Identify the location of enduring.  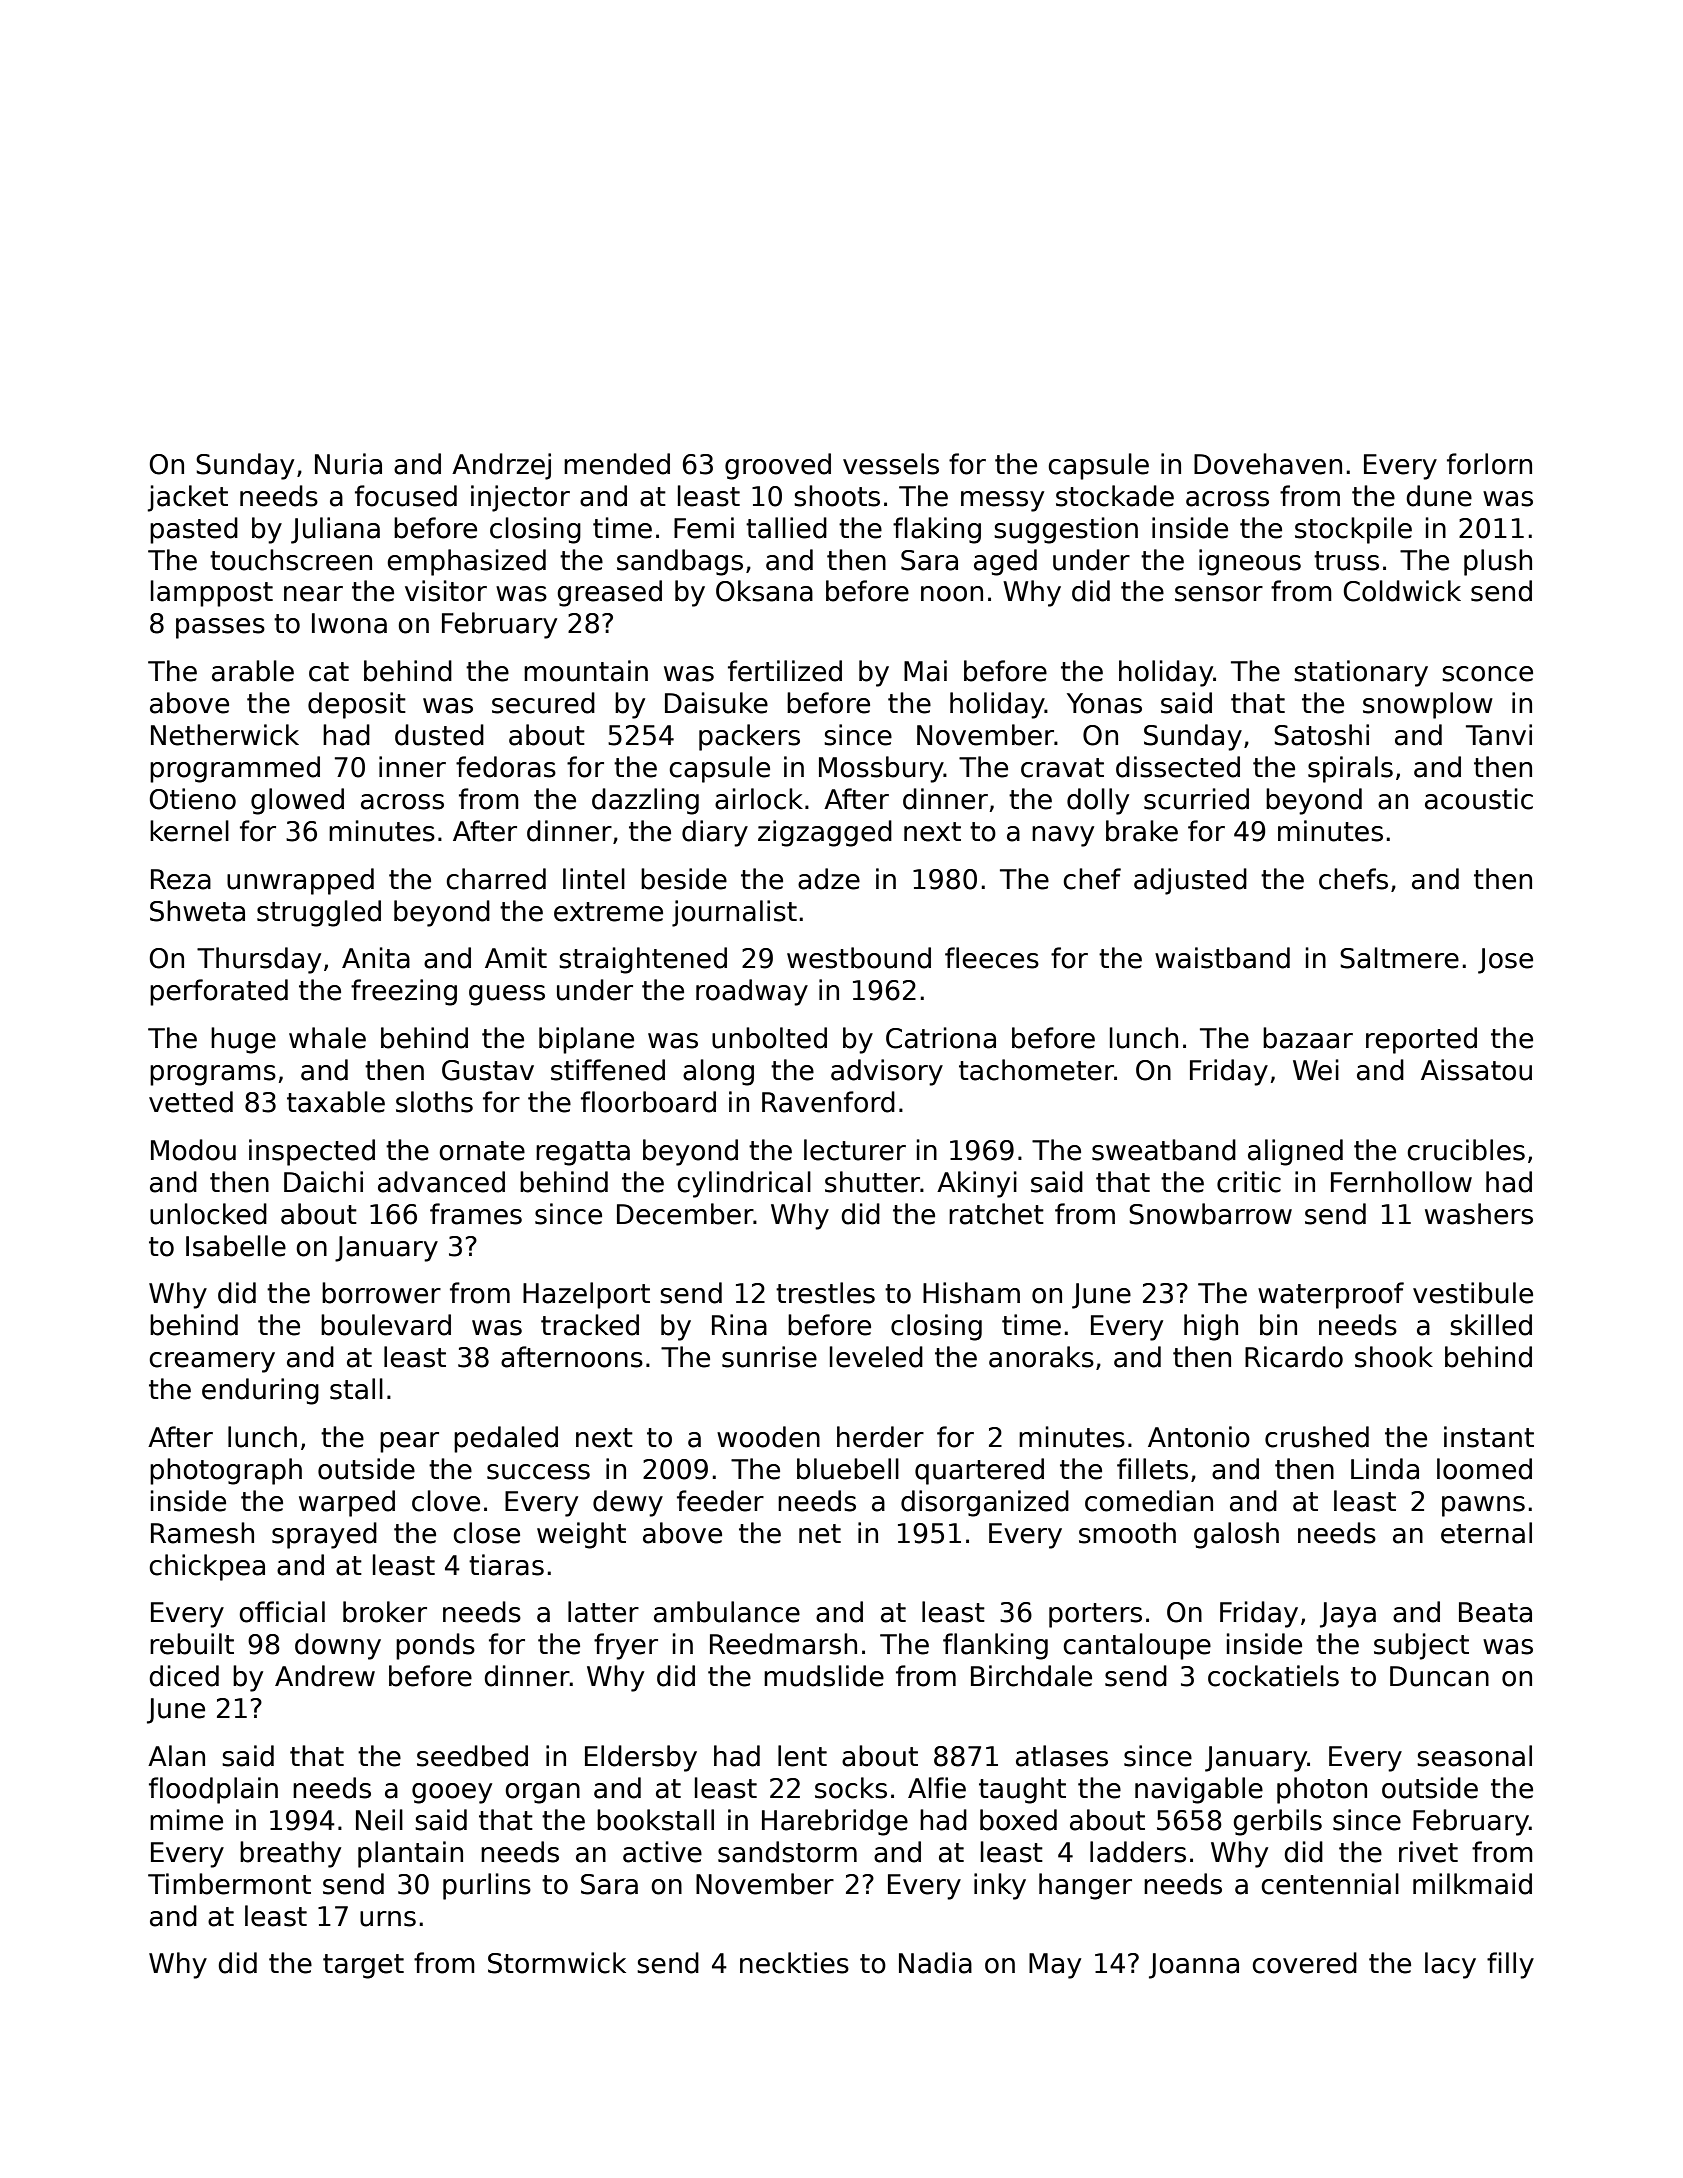
(260, 1391).
